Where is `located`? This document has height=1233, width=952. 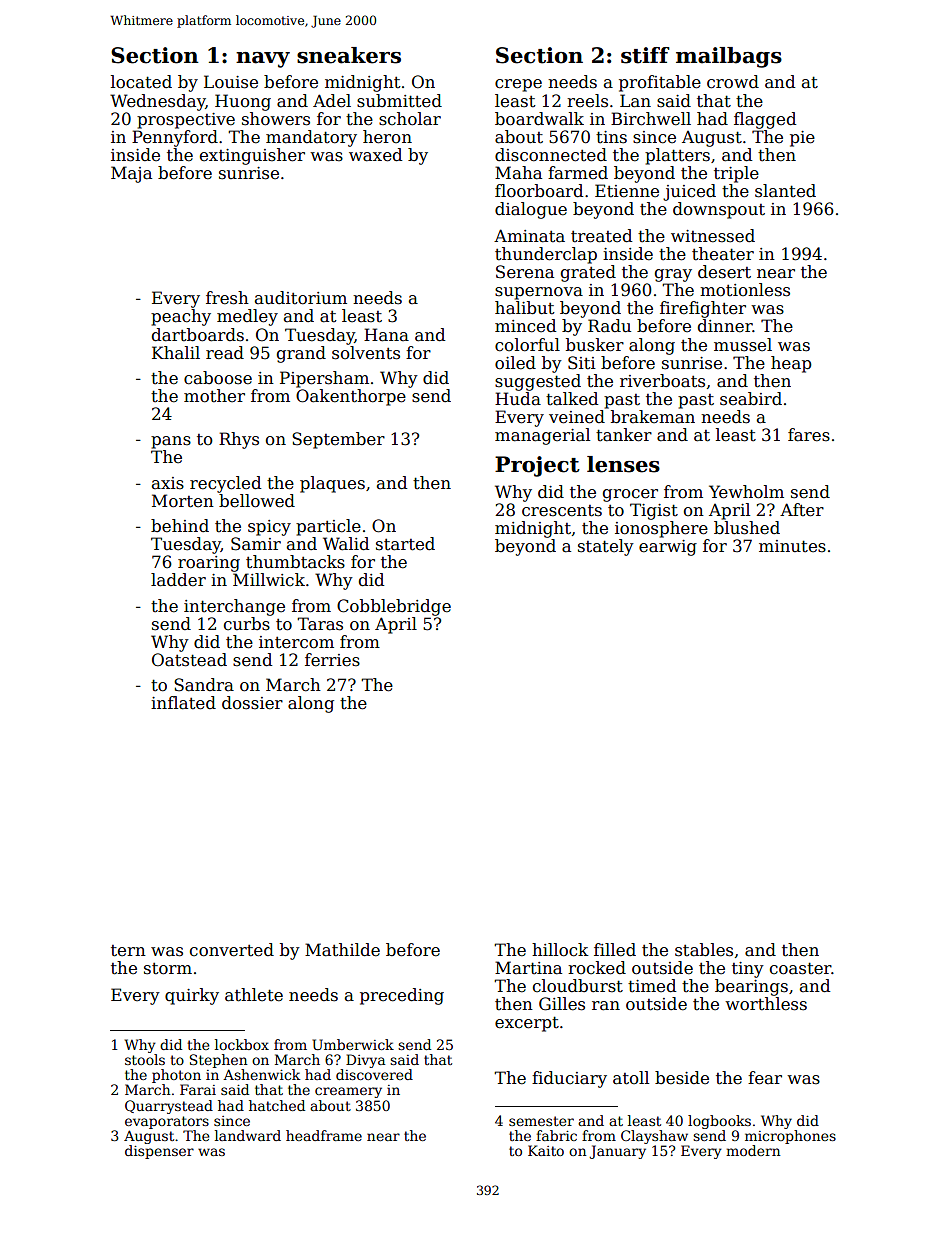
located is located at coordinates (141, 82).
